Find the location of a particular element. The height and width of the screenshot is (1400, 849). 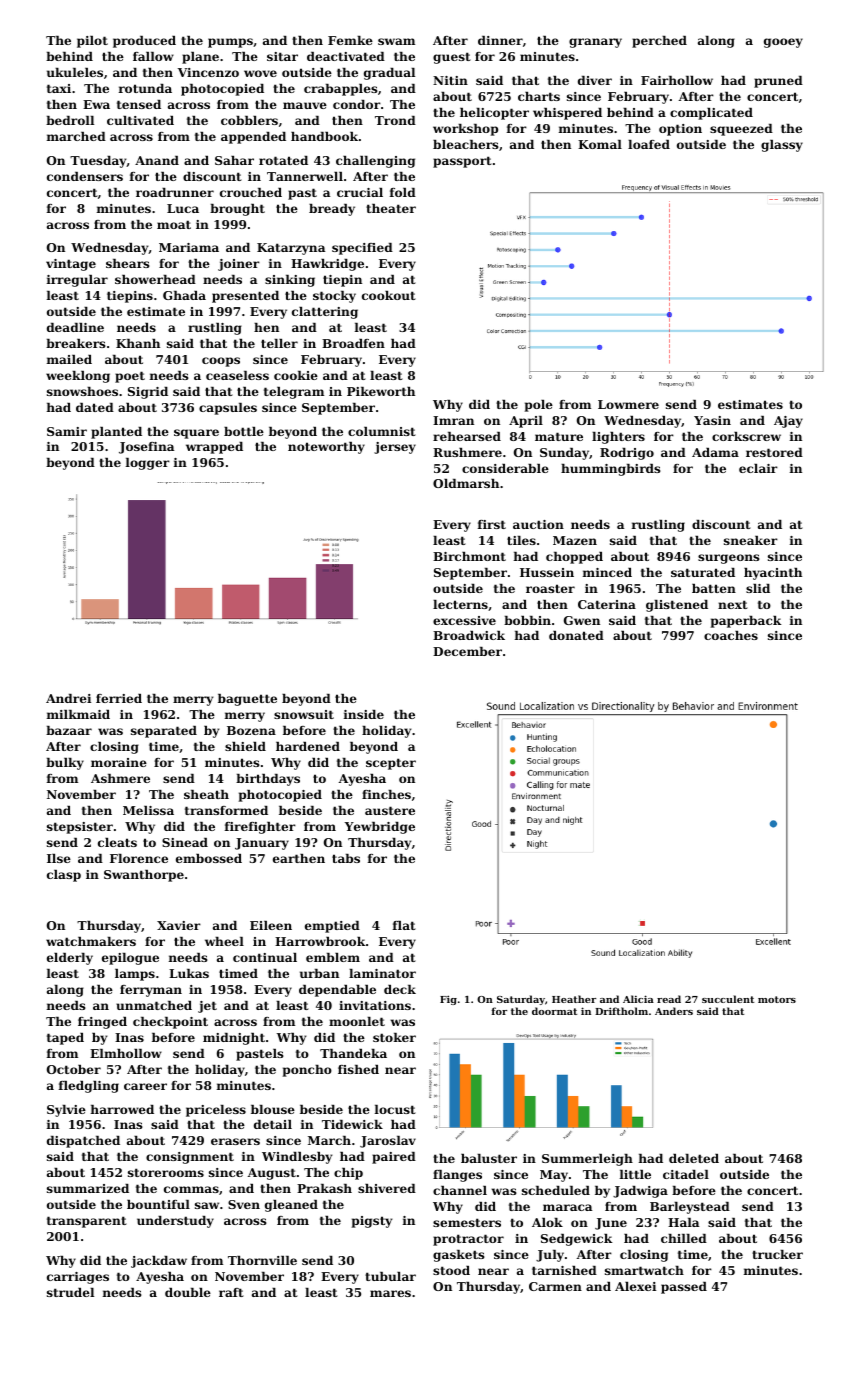

carriages is located at coordinates (78, 1278).
